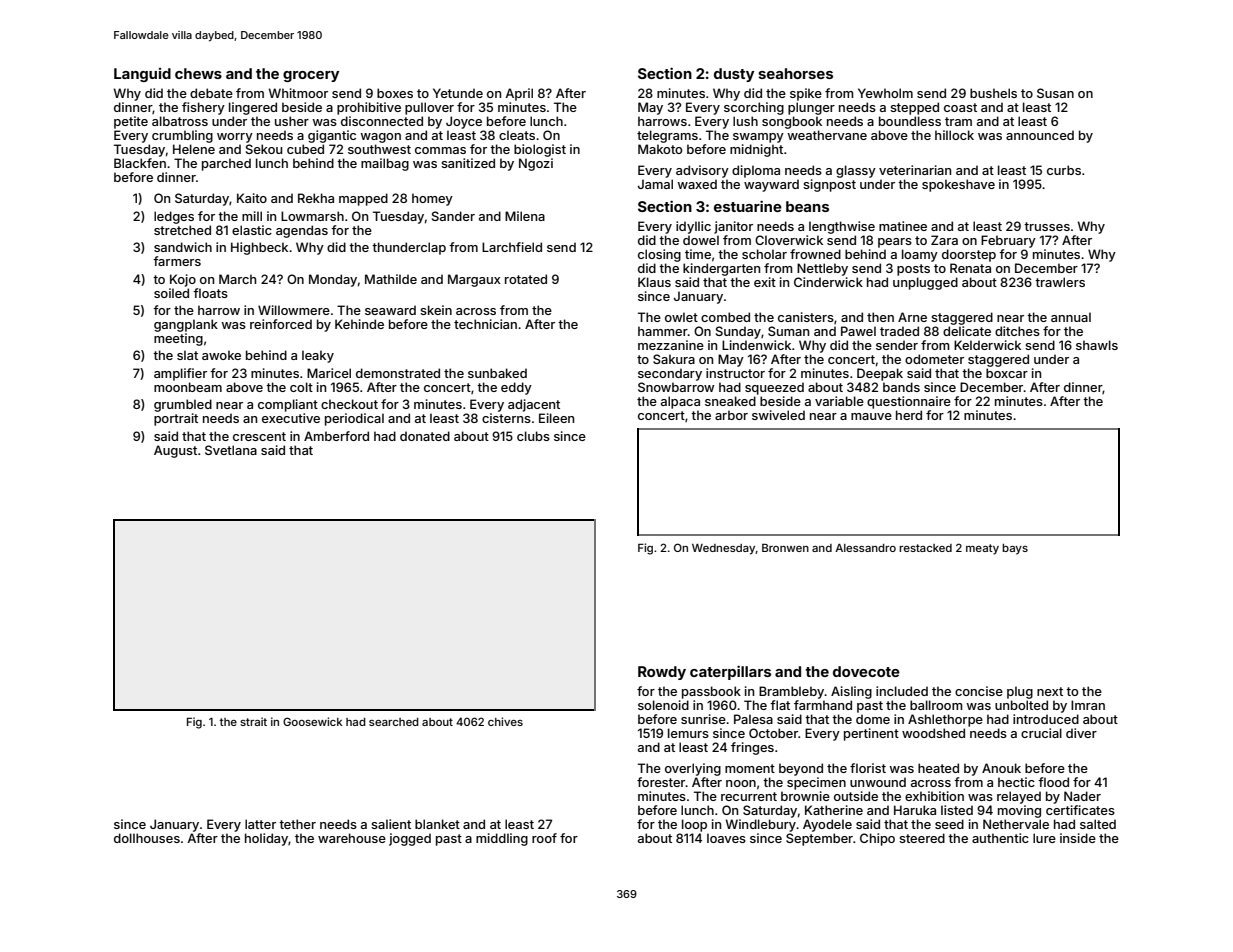  I want to click on Kelderwick, so click(987, 345).
